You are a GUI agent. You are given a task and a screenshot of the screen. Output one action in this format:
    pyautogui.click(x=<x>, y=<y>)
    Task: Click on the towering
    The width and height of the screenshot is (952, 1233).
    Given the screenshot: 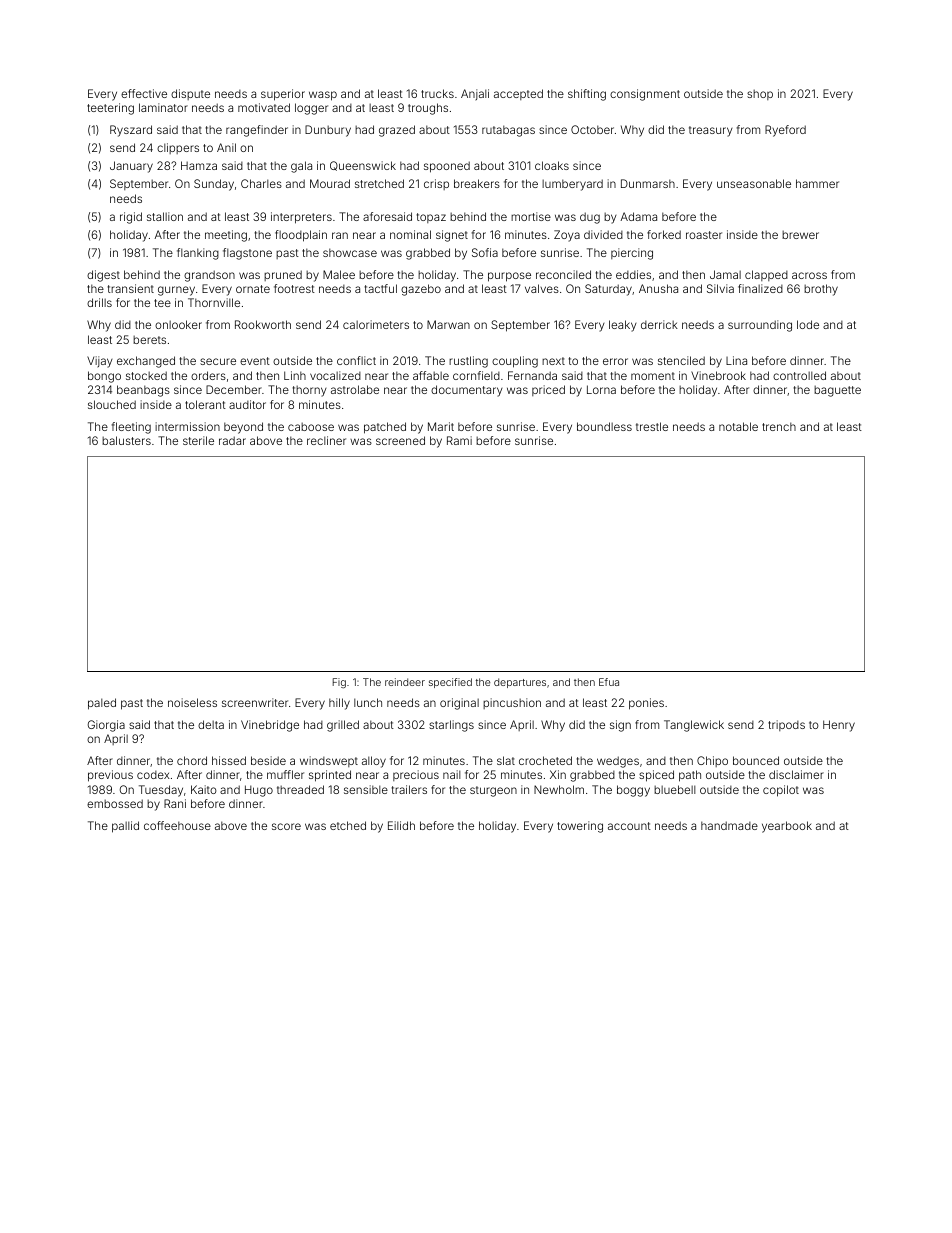 What is the action you would take?
    pyautogui.click(x=580, y=827)
